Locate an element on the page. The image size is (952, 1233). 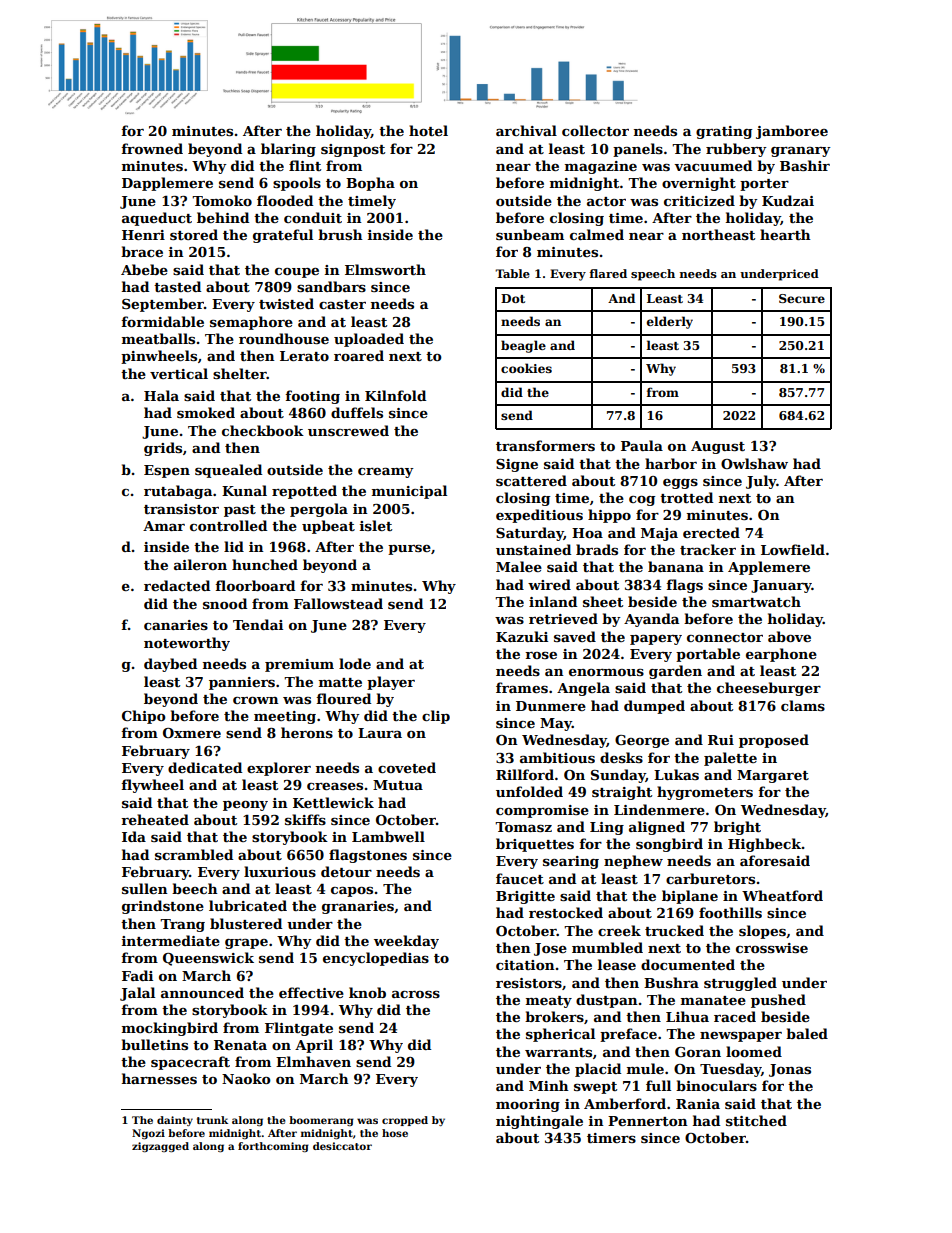
hotel is located at coordinates (428, 130).
